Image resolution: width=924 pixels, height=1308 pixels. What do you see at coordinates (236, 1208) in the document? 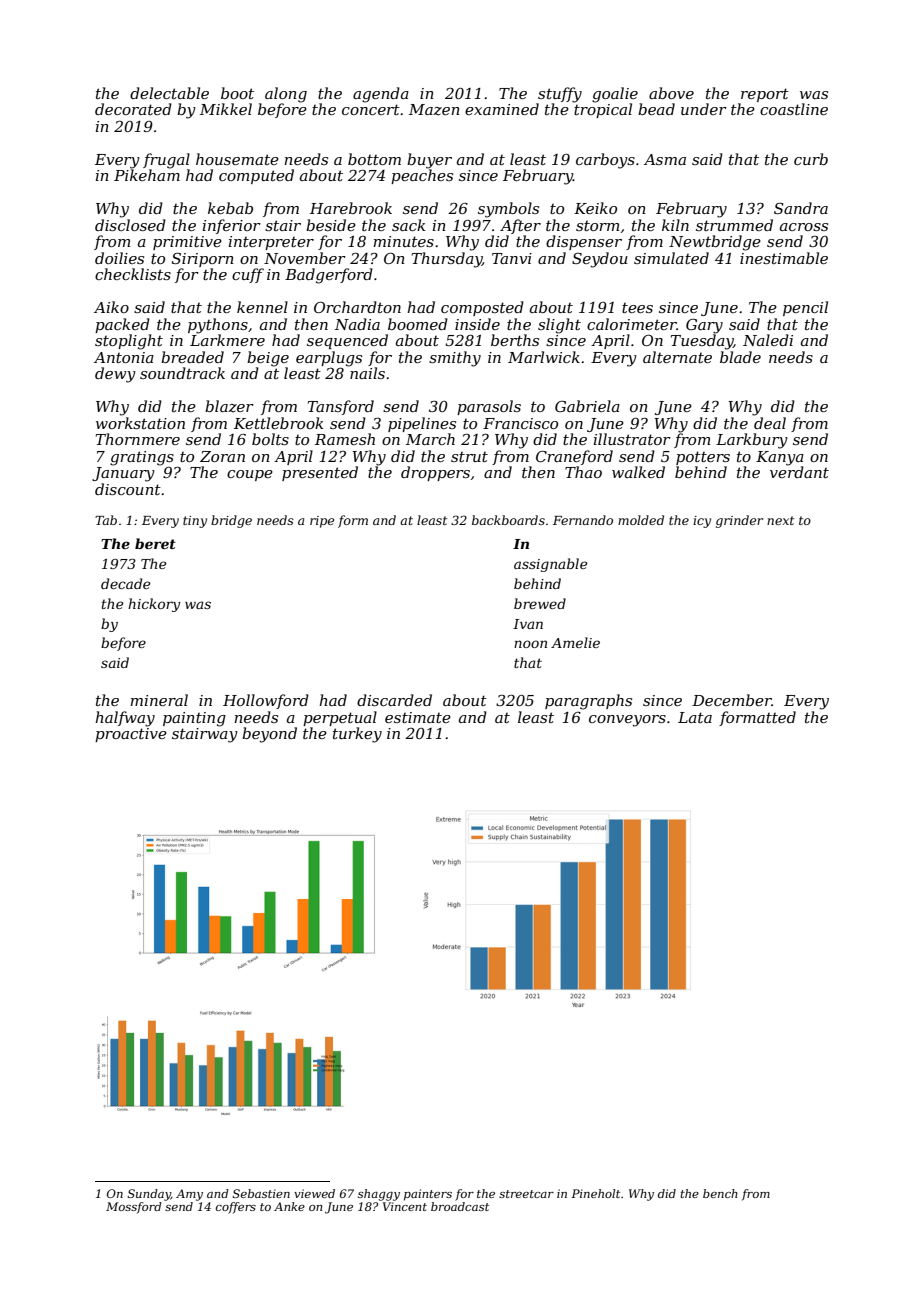
I see `coffers` at bounding box center [236, 1208].
